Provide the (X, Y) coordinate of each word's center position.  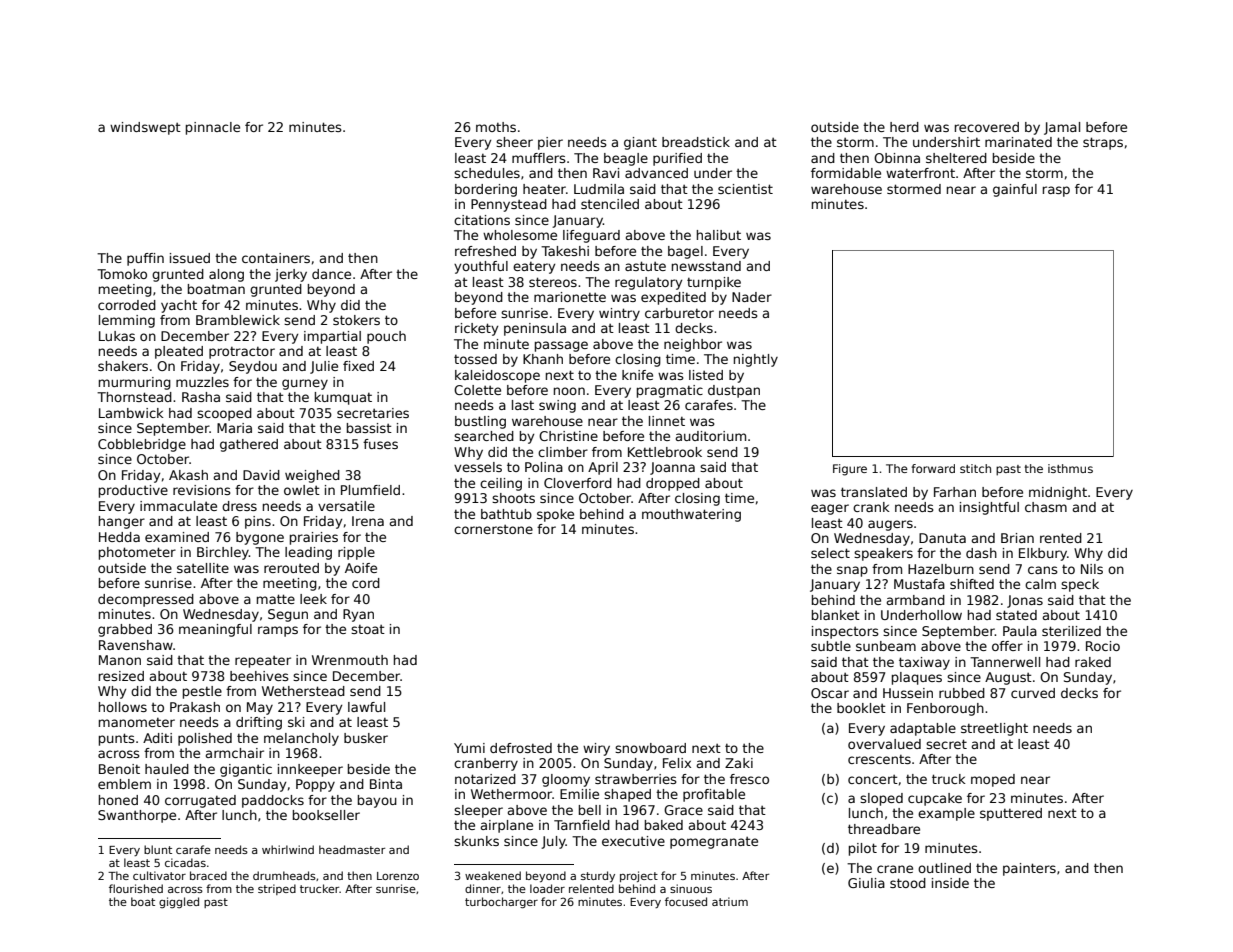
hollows (123, 707)
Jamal (1062, 128)
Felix (677, 763)
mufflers (539, 158)
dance (331, 274)
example (946, 814)
